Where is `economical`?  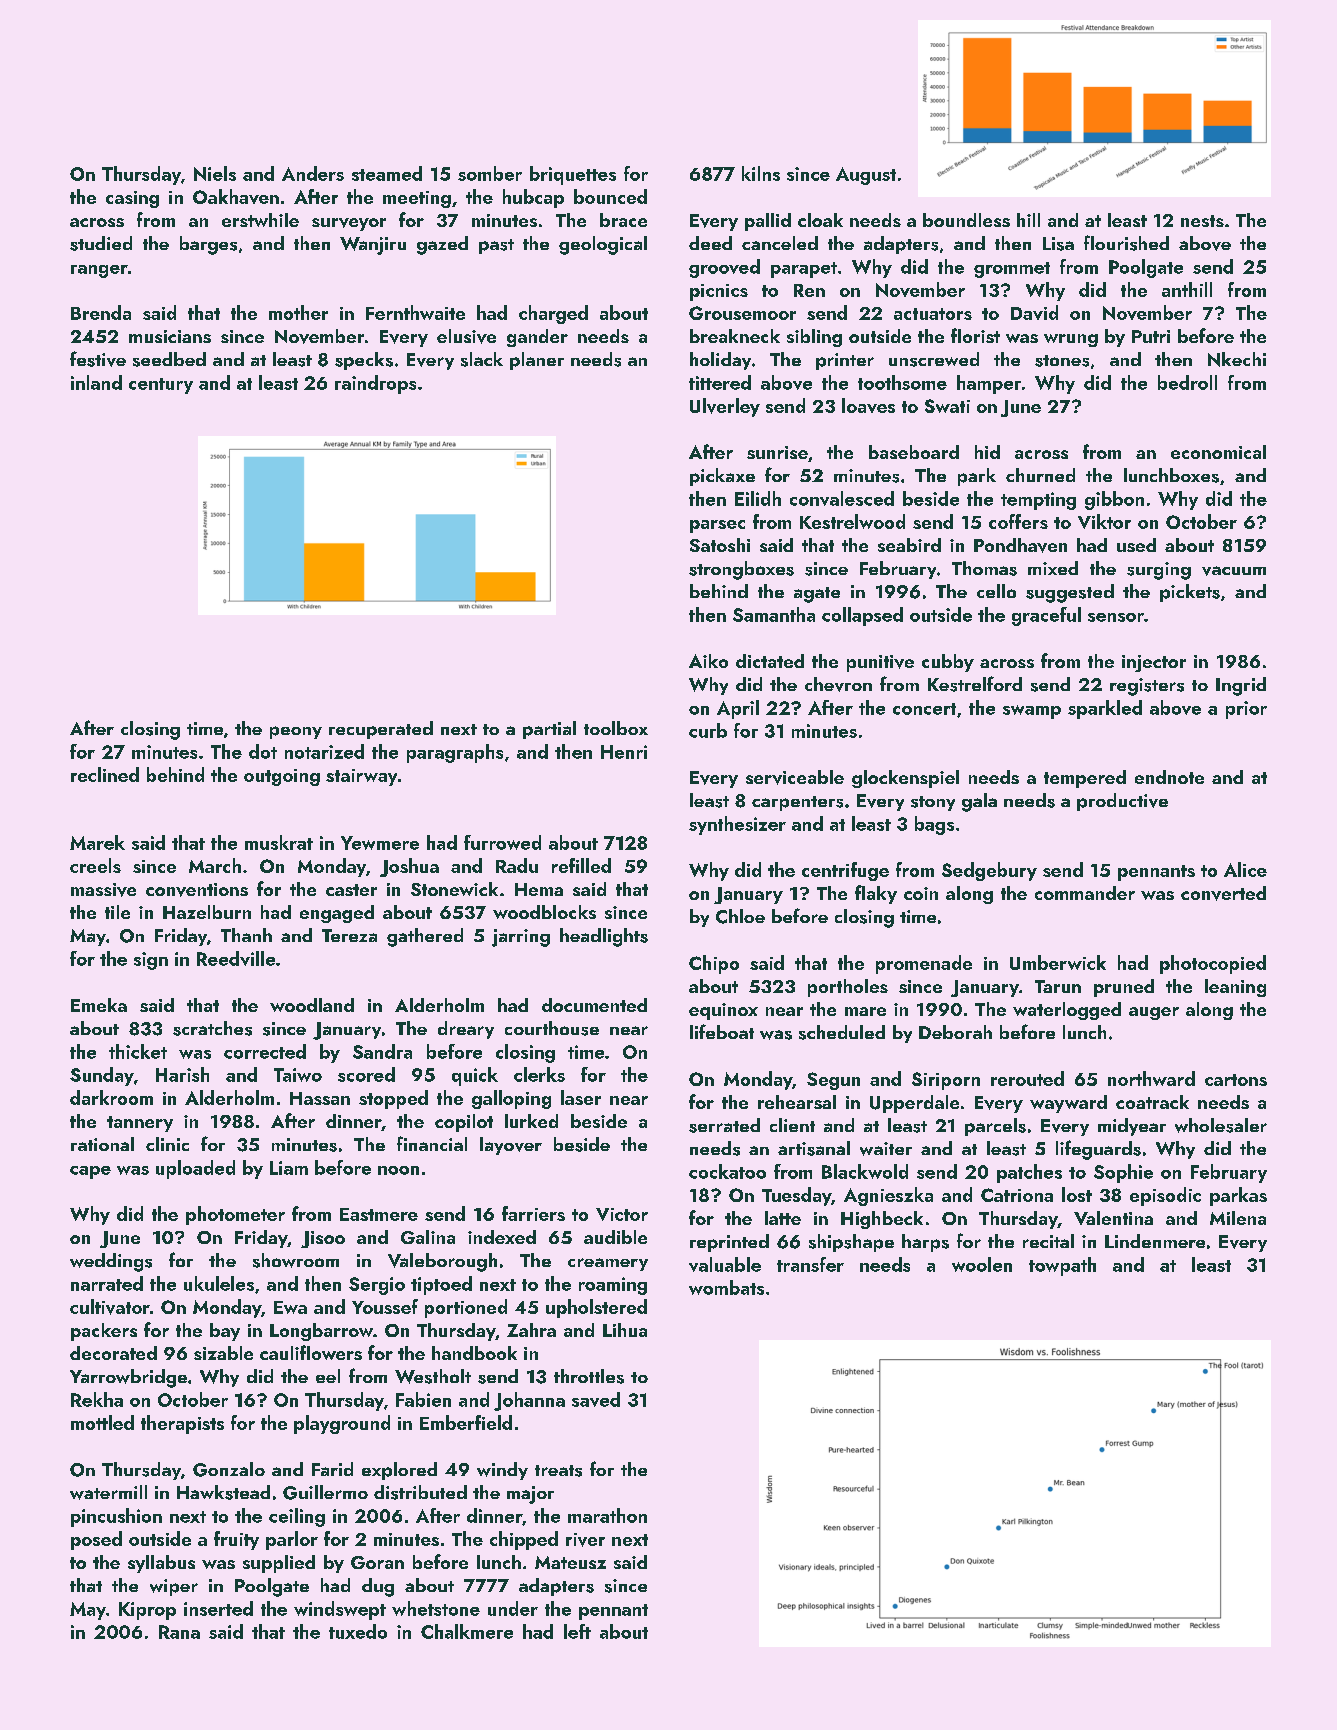
economical is located at coordinates (1218, 452).
